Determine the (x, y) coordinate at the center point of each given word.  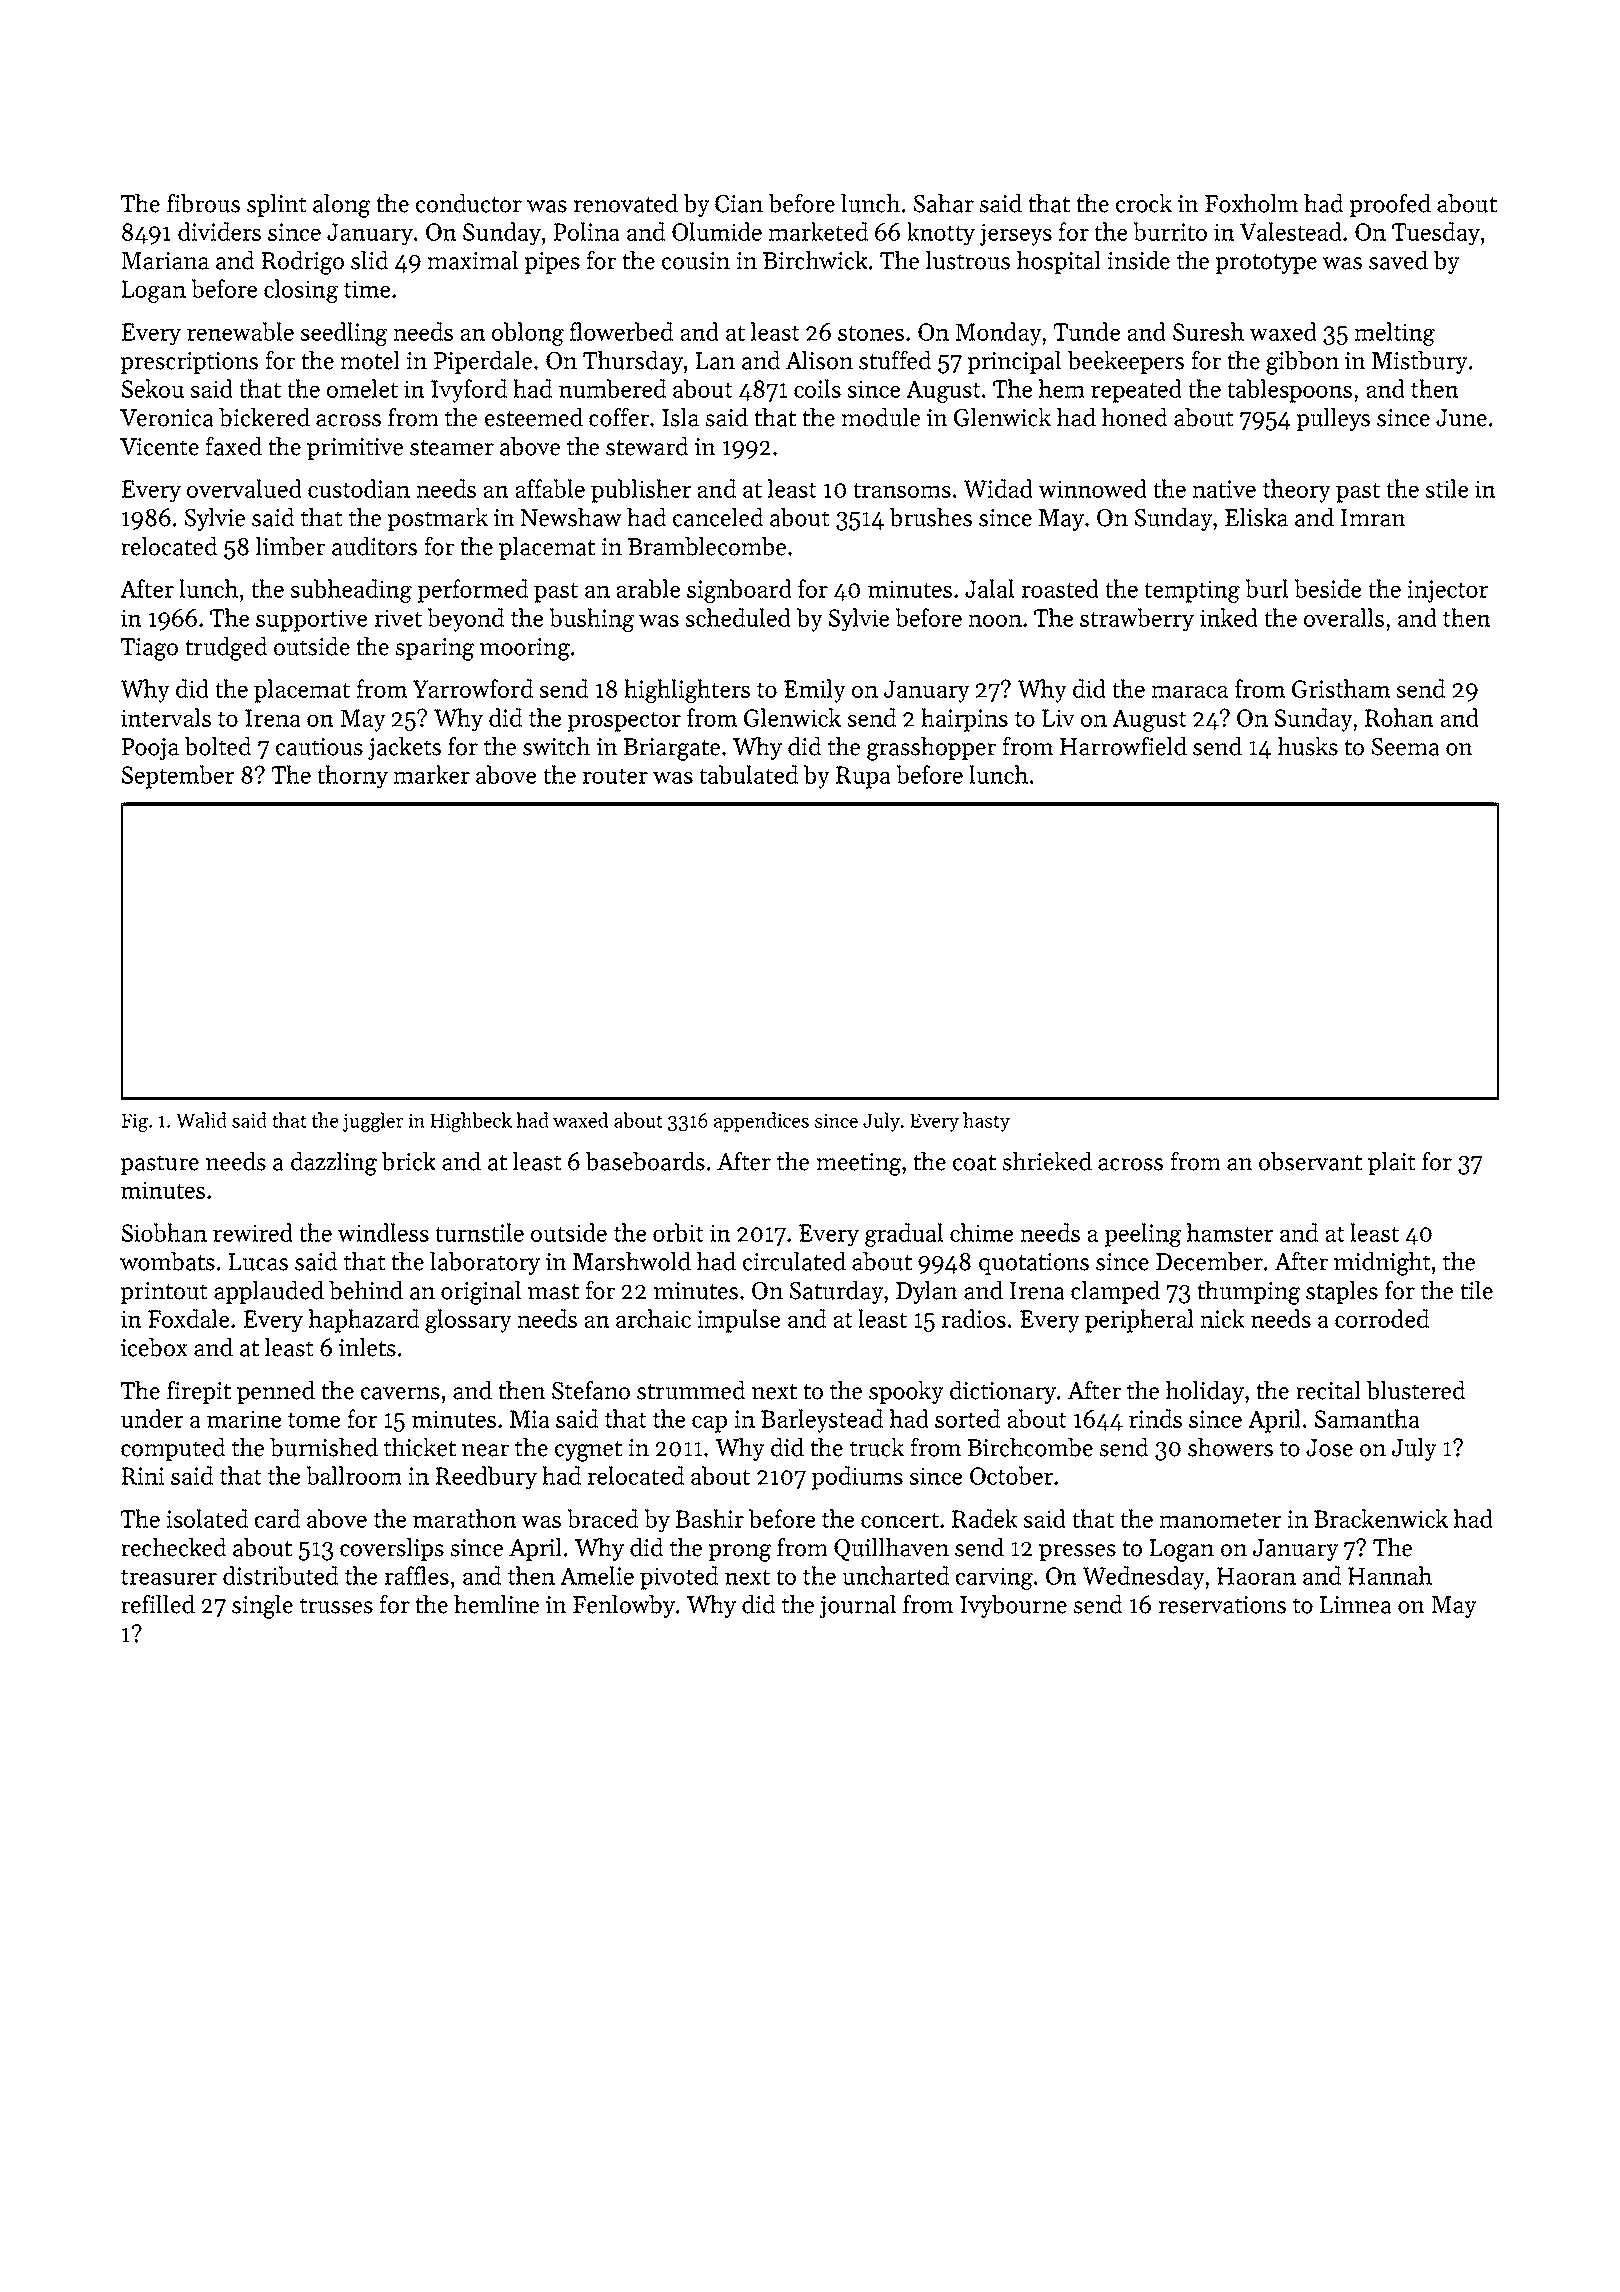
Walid (201, 1120)
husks (1307, 746)
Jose (1329, 1448)
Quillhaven (891, 1549)
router (615, 776)
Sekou (153, 388)
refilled (158, 1604)
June (1461, 418)
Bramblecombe (707, 546)
